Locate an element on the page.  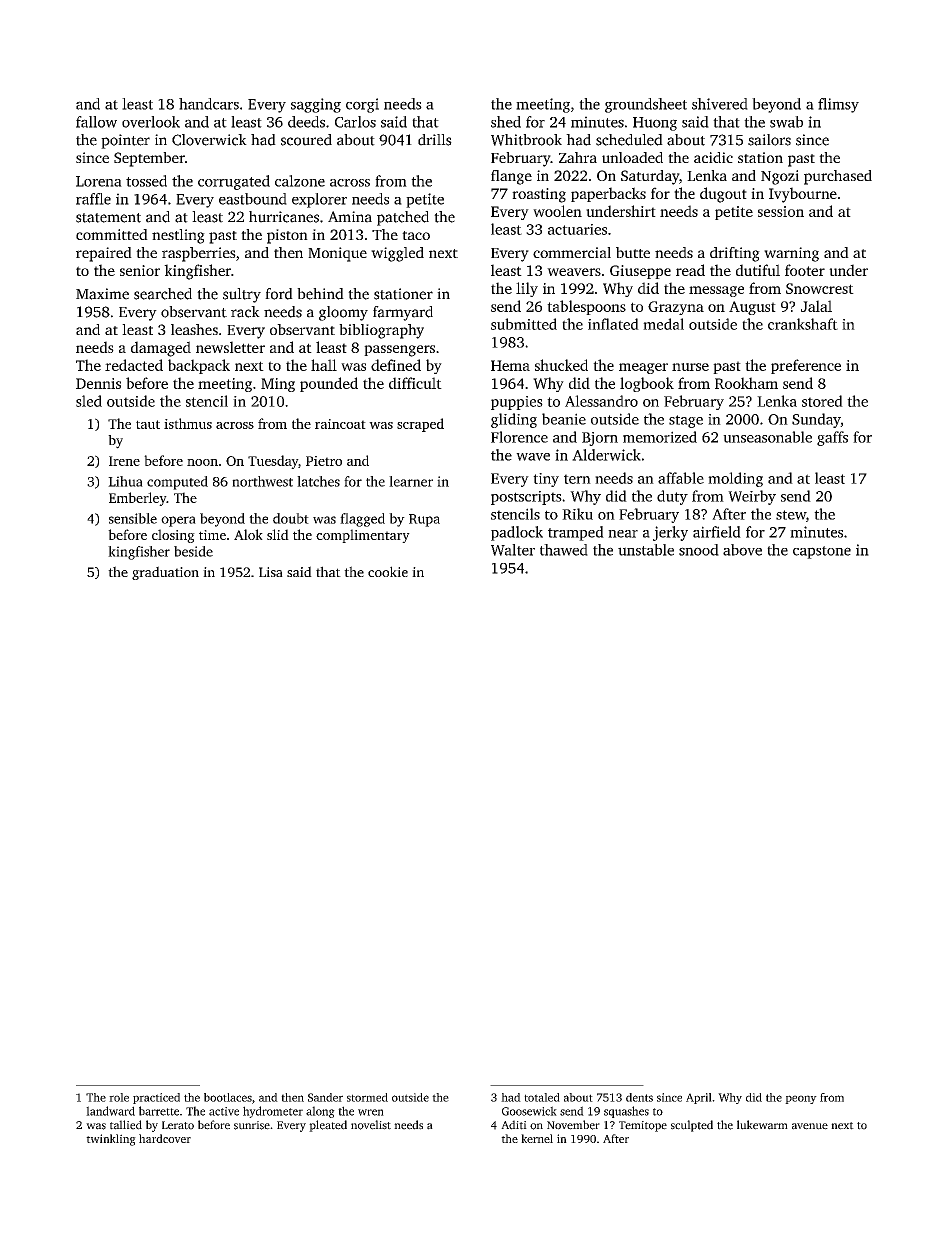
Aditi is located at coordinates (514, 1125).
